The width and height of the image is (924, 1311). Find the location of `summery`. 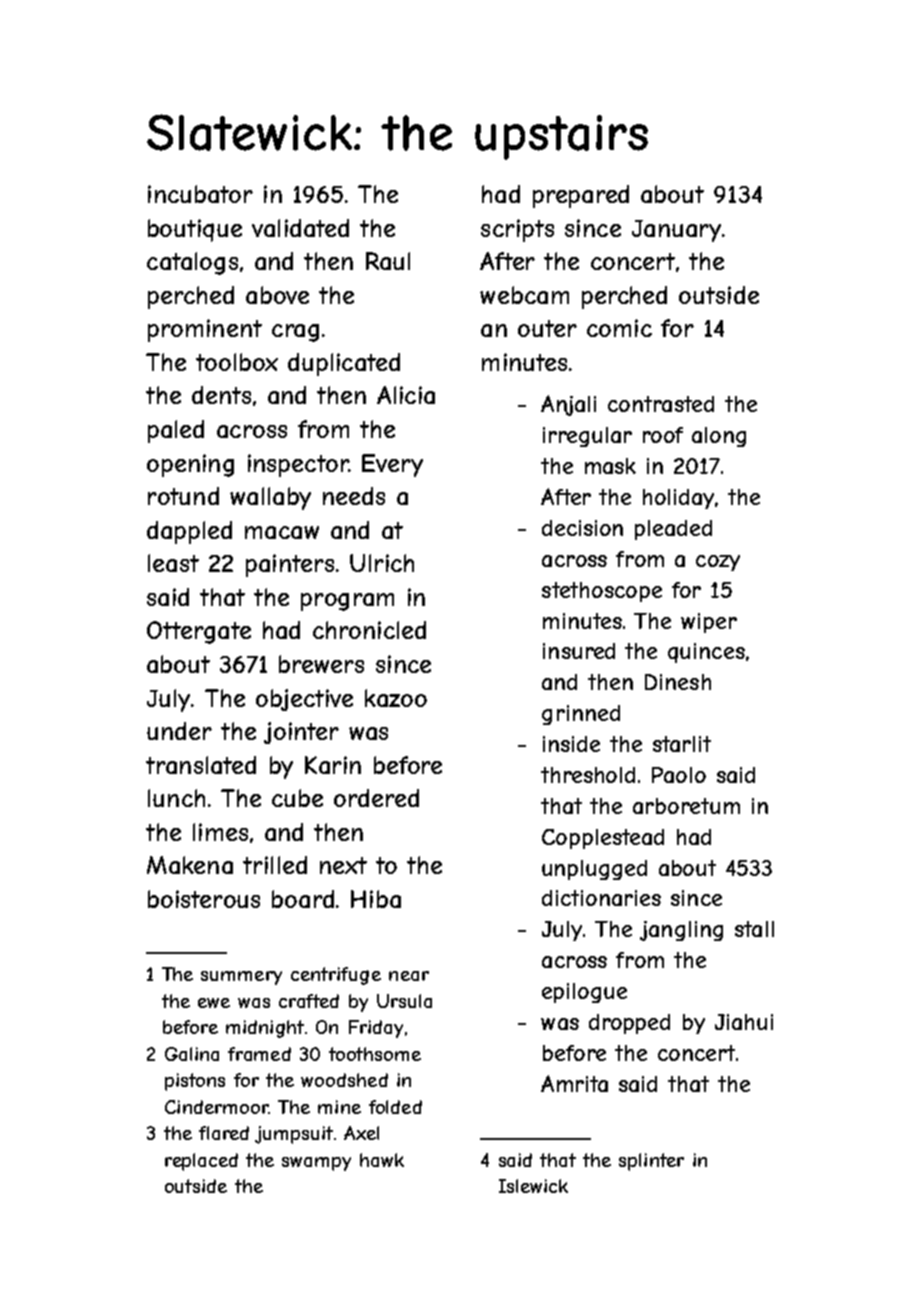

summery is located at coordinates (241, 978).
